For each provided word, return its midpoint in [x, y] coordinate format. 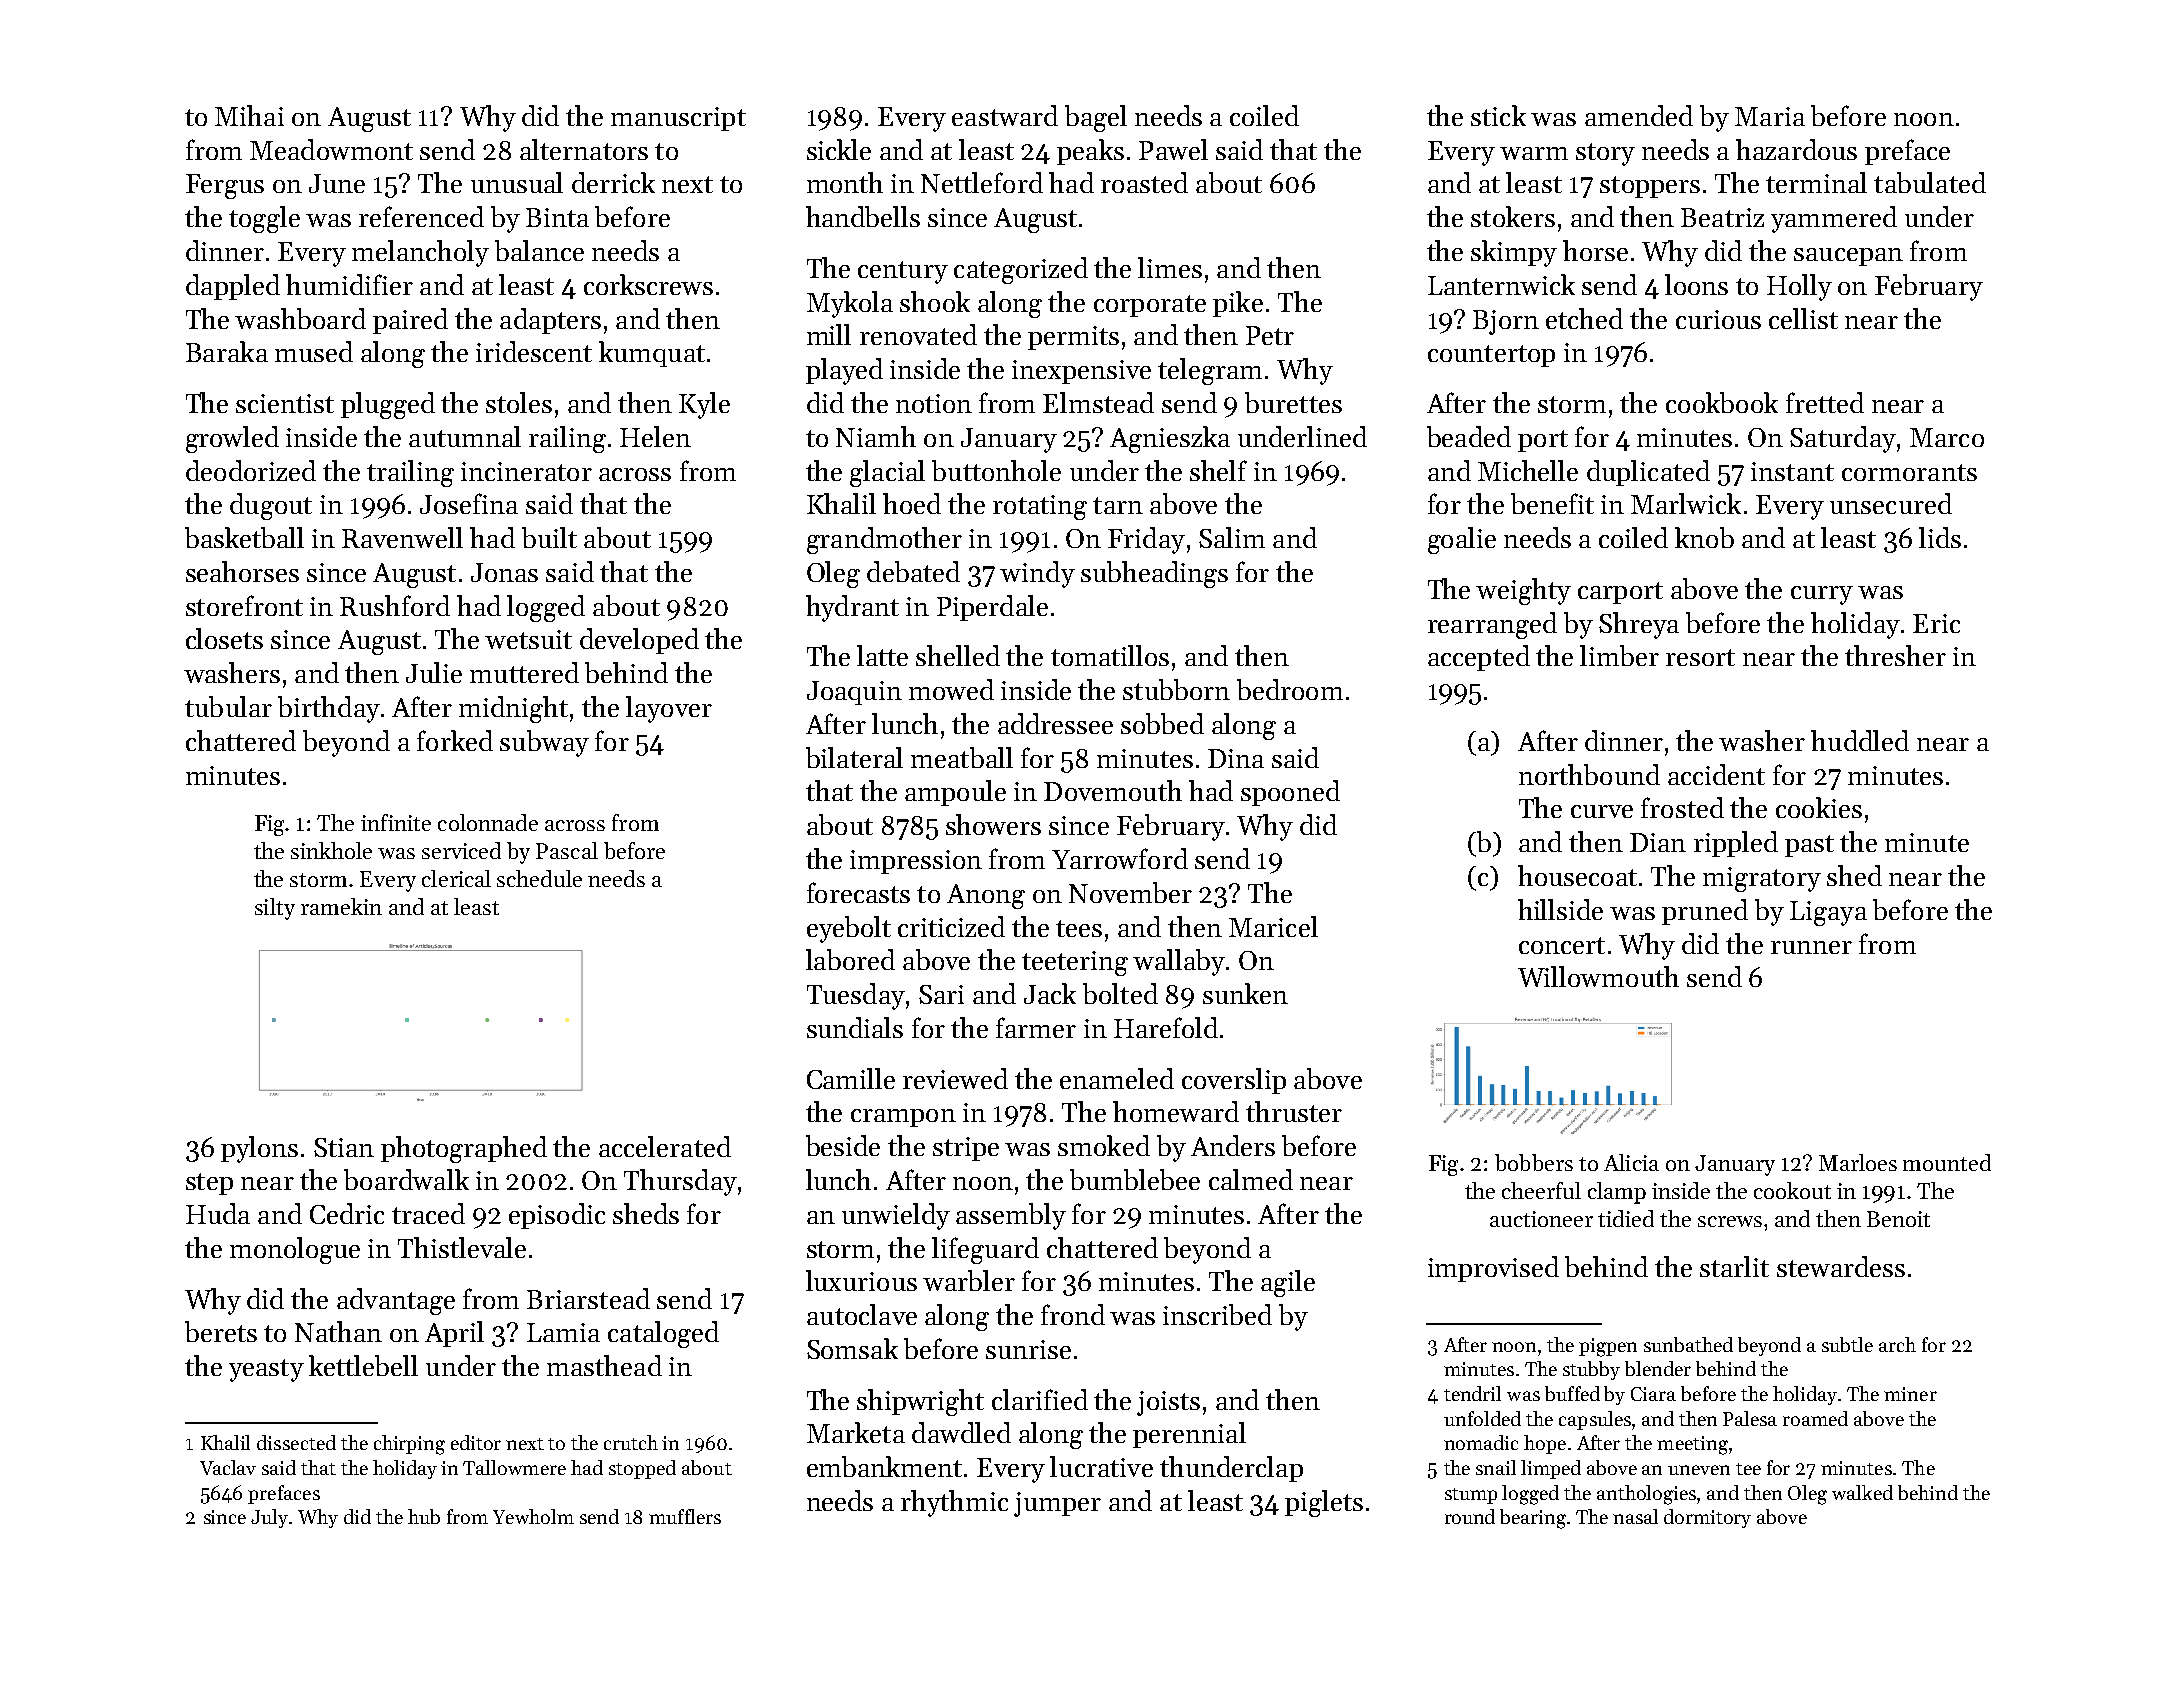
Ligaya [1828, 913]
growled [232, 439]
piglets [1324, 1503]
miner [1910, 1394]
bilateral [854, 757]
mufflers [685, 1516]
